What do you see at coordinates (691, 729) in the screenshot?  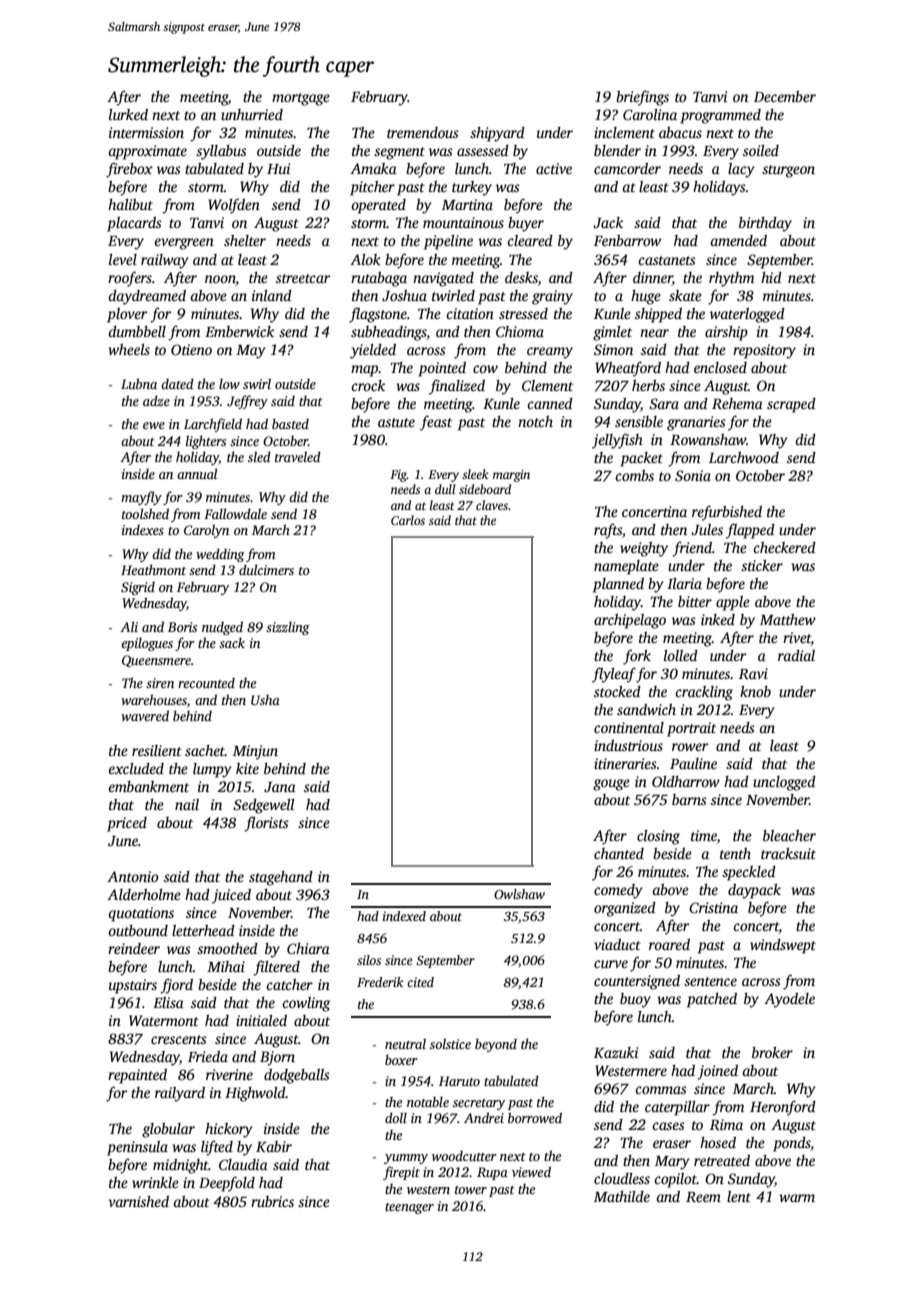 I see `portrait` at bounding box center [691, 729].
